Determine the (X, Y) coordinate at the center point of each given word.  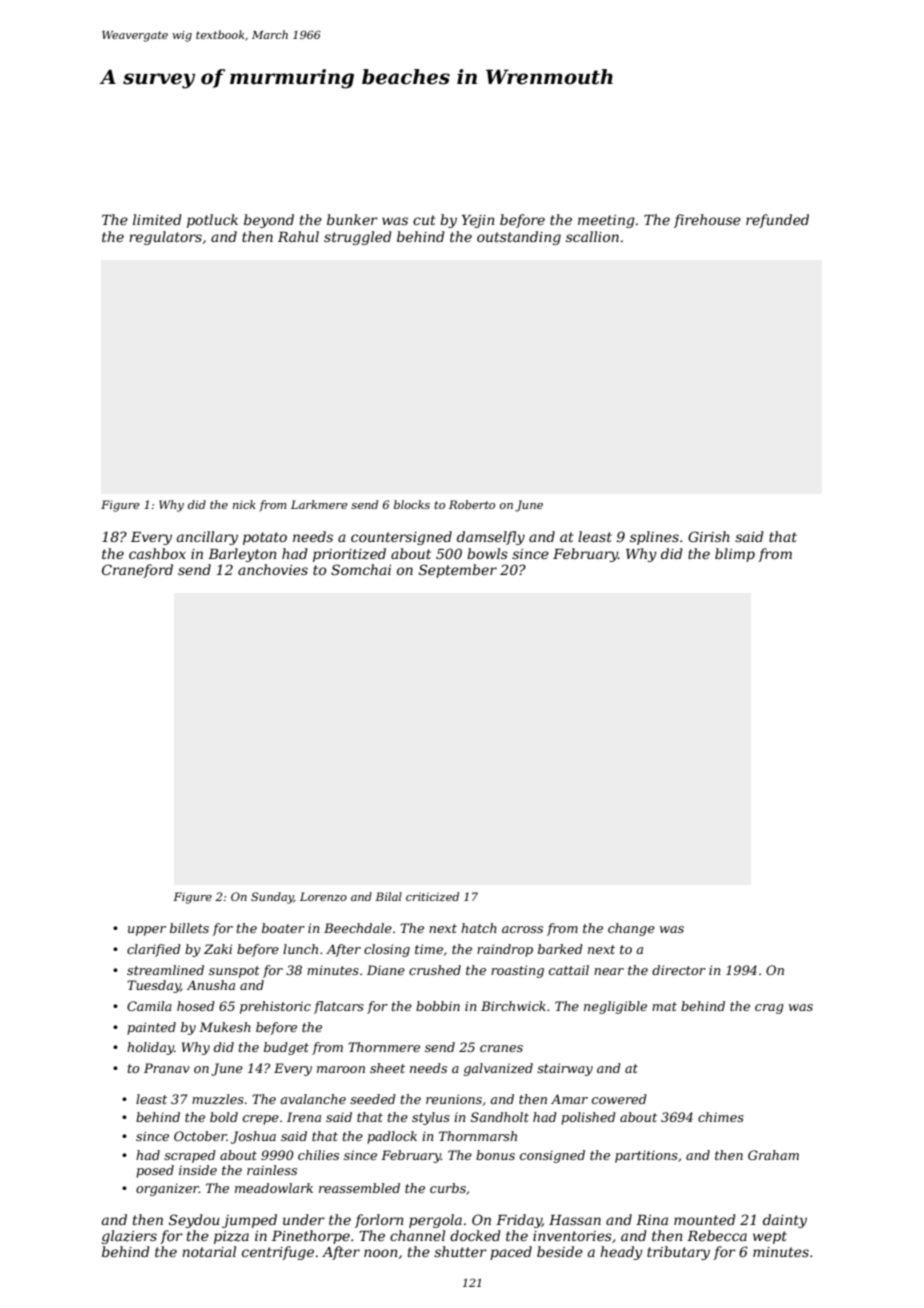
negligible (615, 1007)
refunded (777, 221)
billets (189, 928)
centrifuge (278, 1253)
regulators (165, 238)
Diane (386, 970)
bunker (352, 219)
